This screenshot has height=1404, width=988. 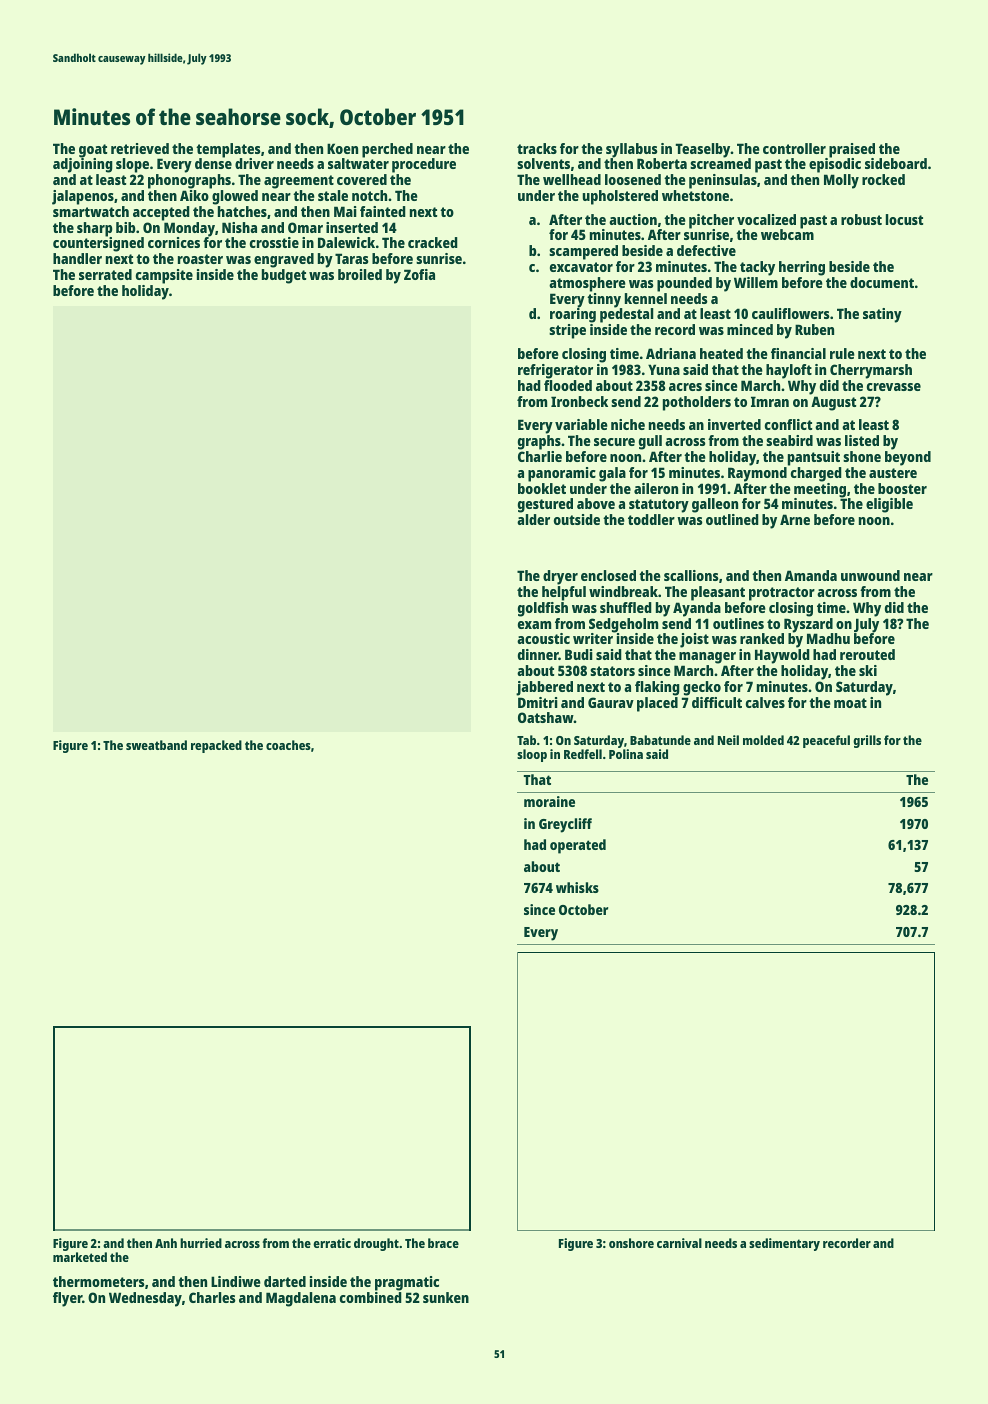 I want to click on retrieved, so click(x=140, y=148).
